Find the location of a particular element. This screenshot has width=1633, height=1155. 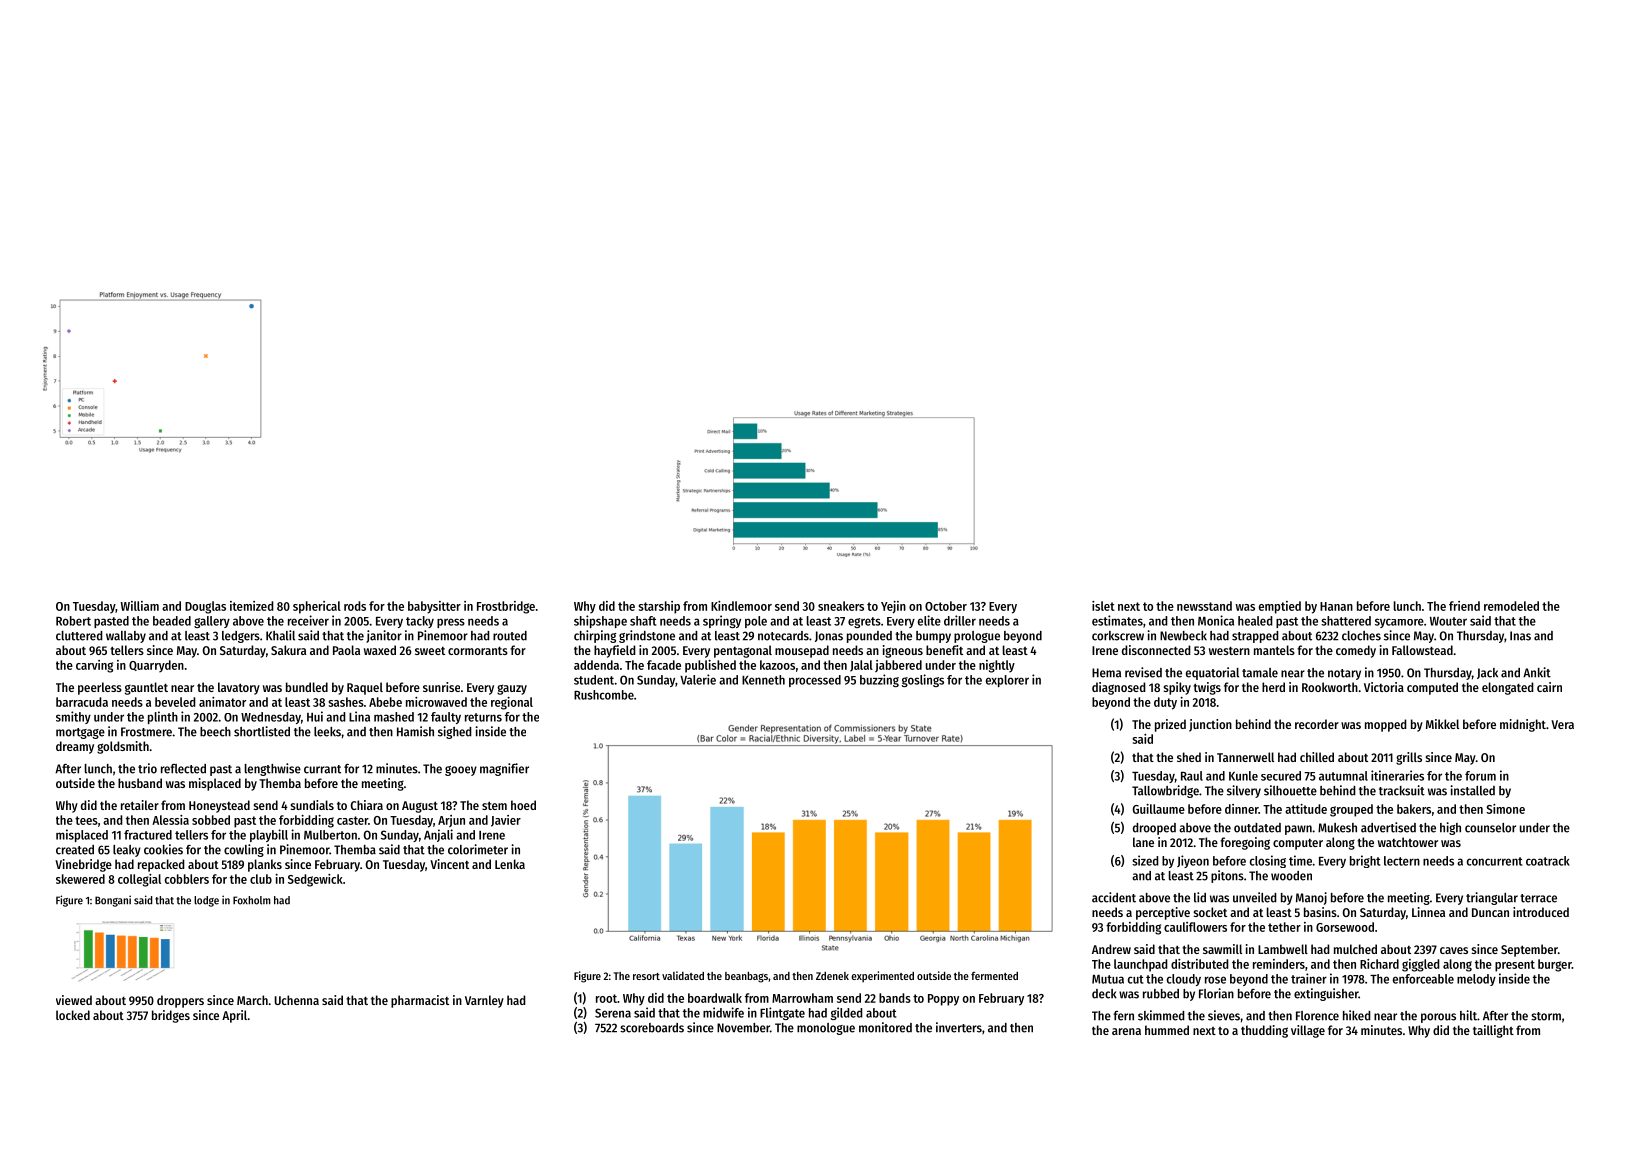

cloches is located at coordinates (1361, 636).
